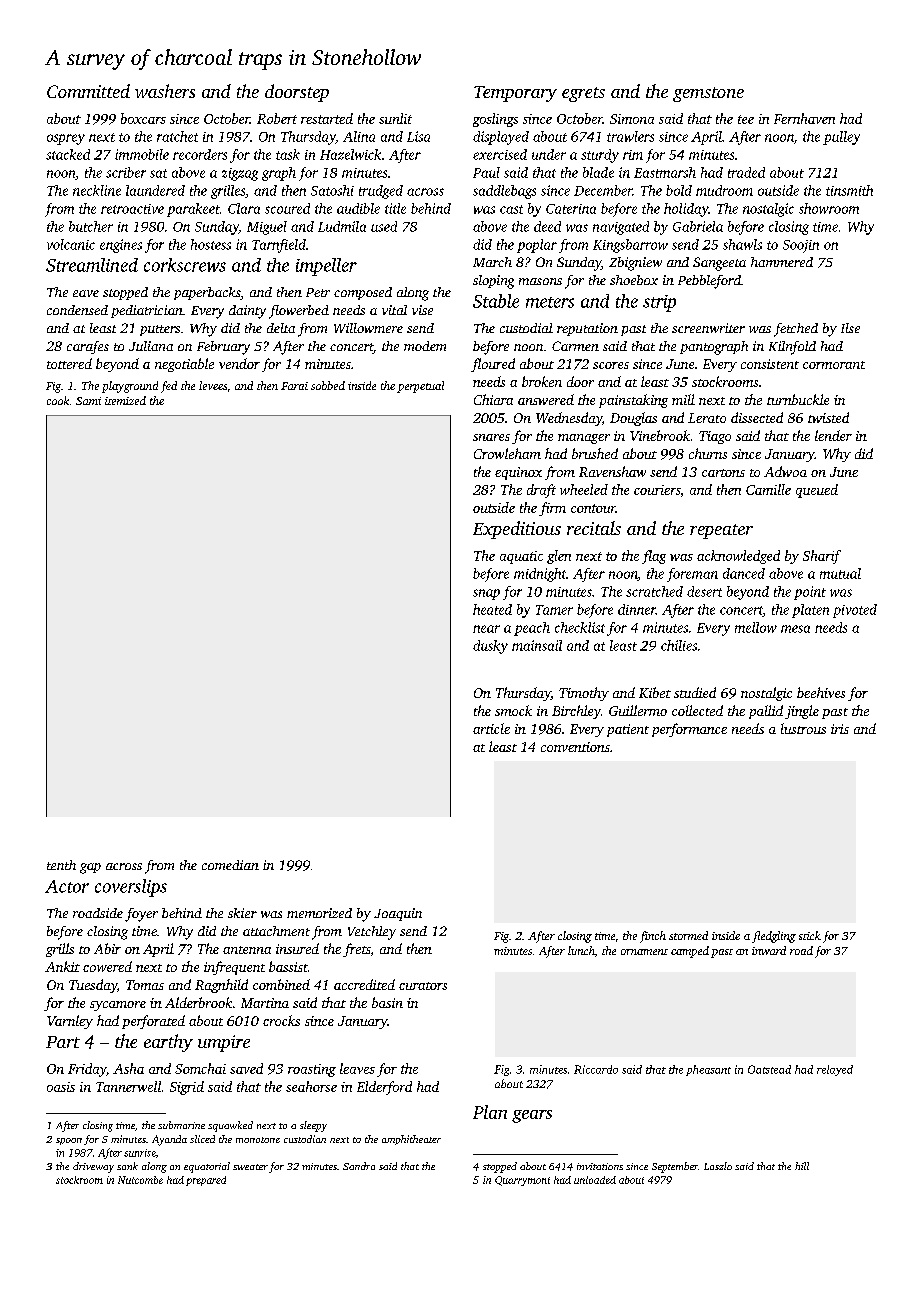  I want to click on Quarrymont, so click(522, 1181).
